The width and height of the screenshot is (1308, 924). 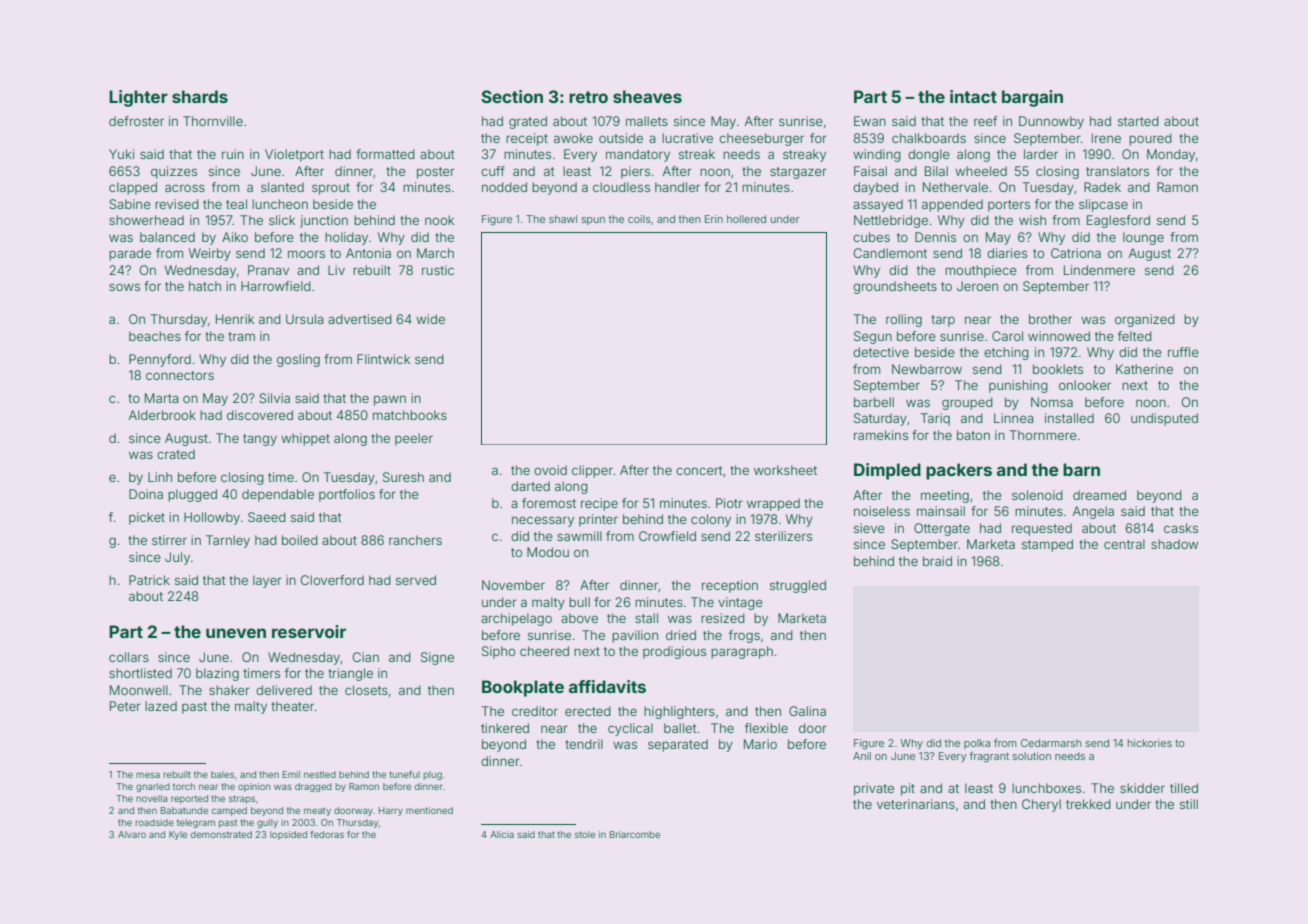 I want to click on concert, so click(x=699, y=470).
